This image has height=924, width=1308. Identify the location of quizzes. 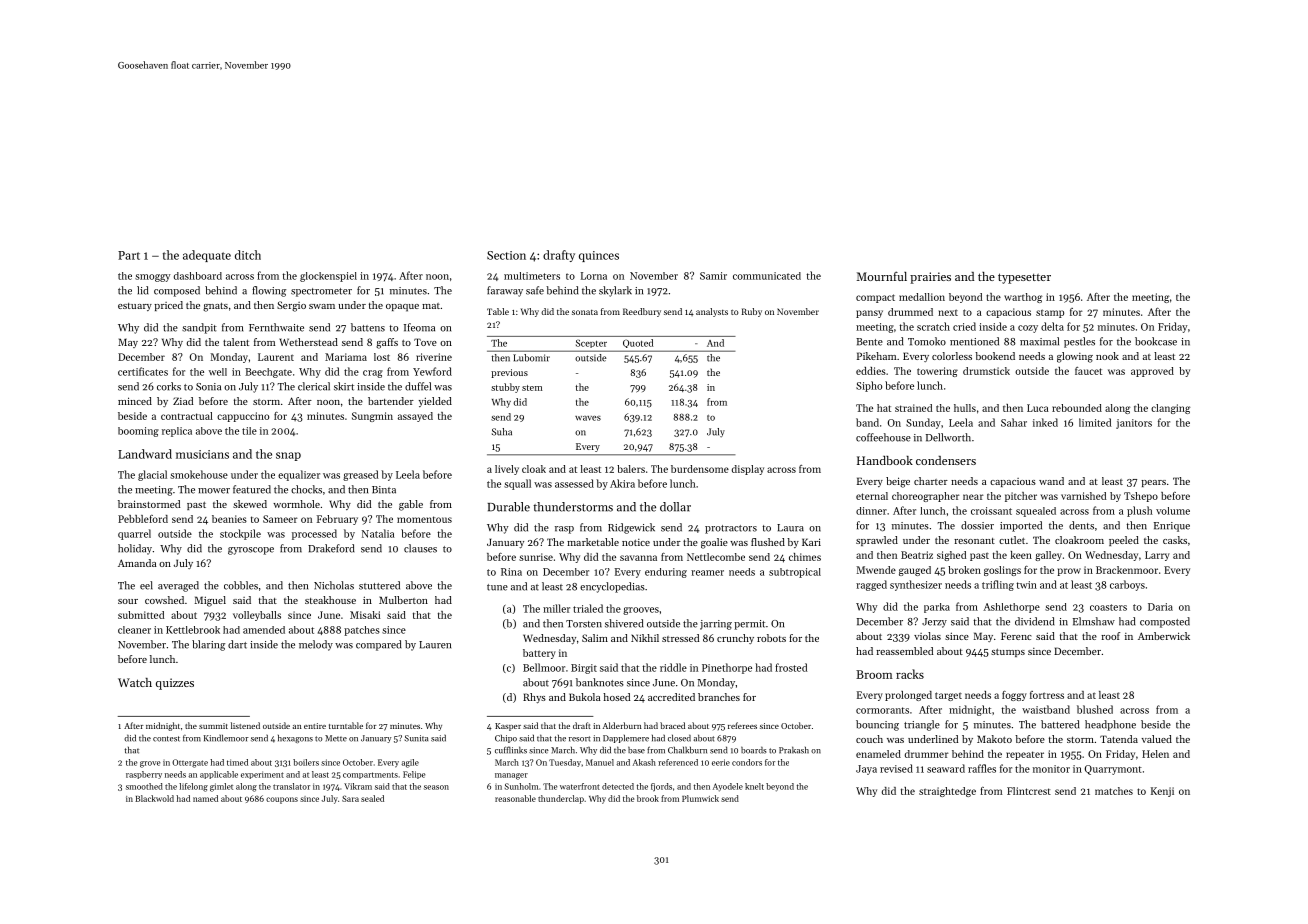
(175, 684).
